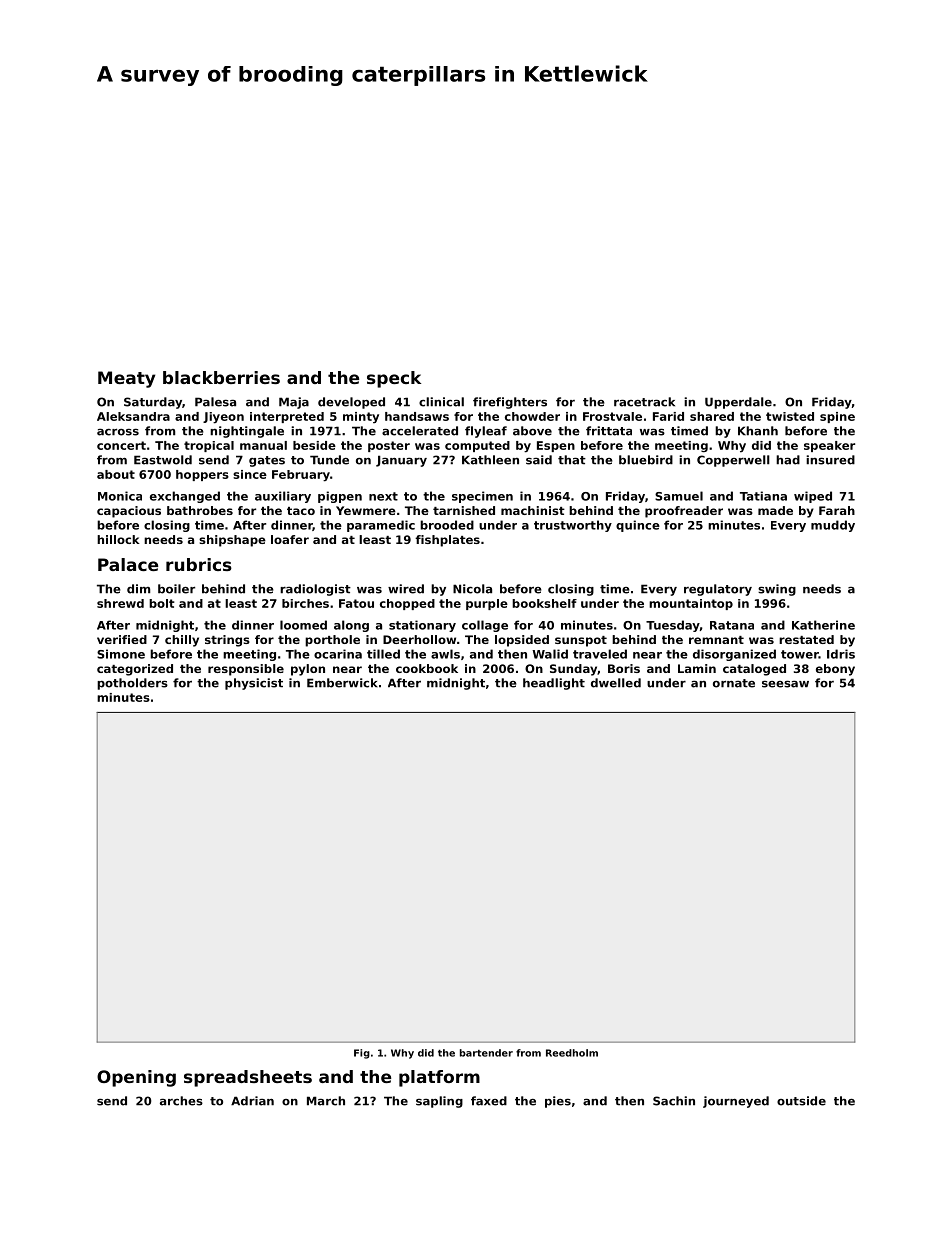  What do you see at coordinates (554, 684) in the screenshot?
I see `headlight` at bounding box center [554, 684].
